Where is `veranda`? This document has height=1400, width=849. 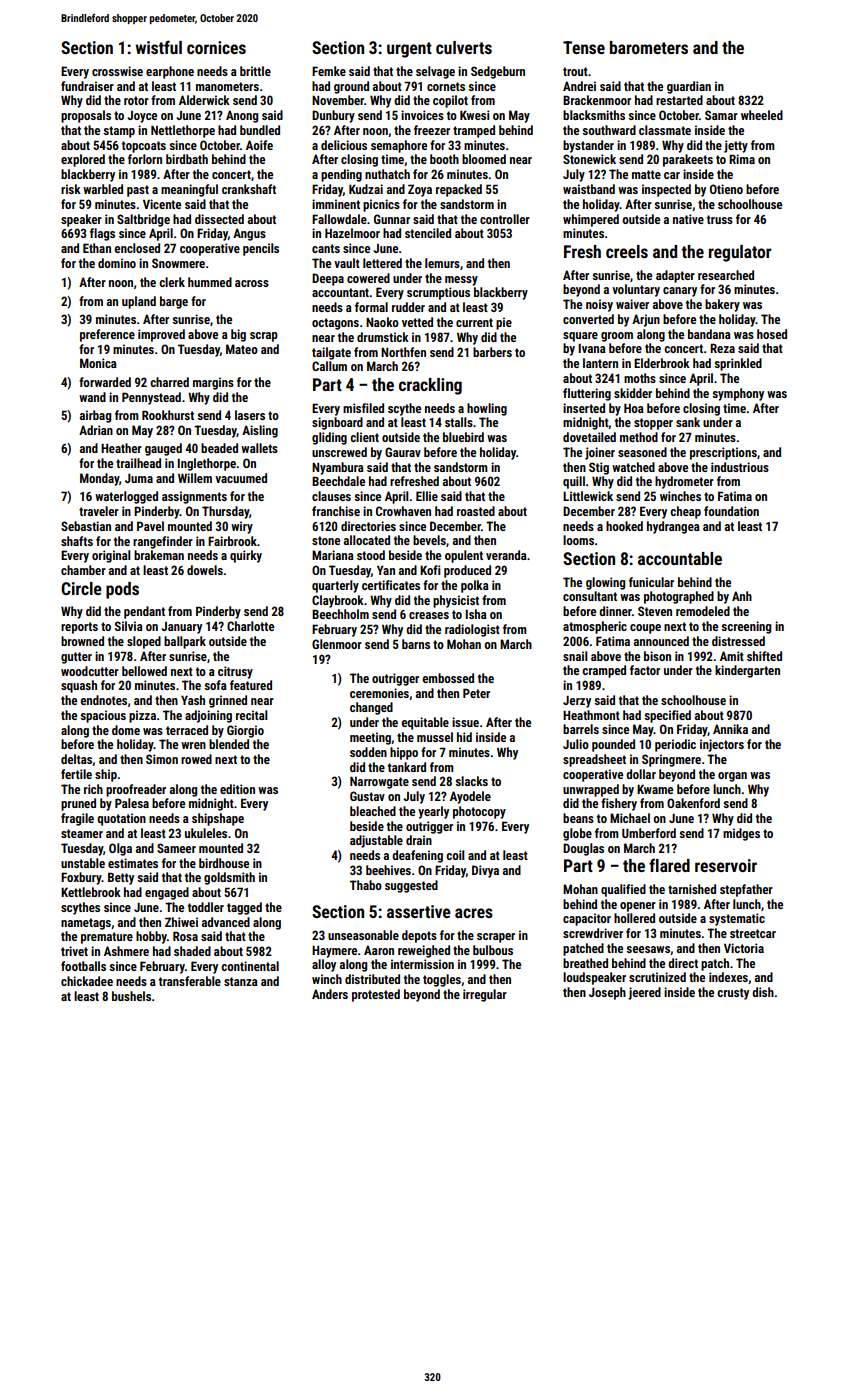
veranda is located at coordinates (506, 555).
